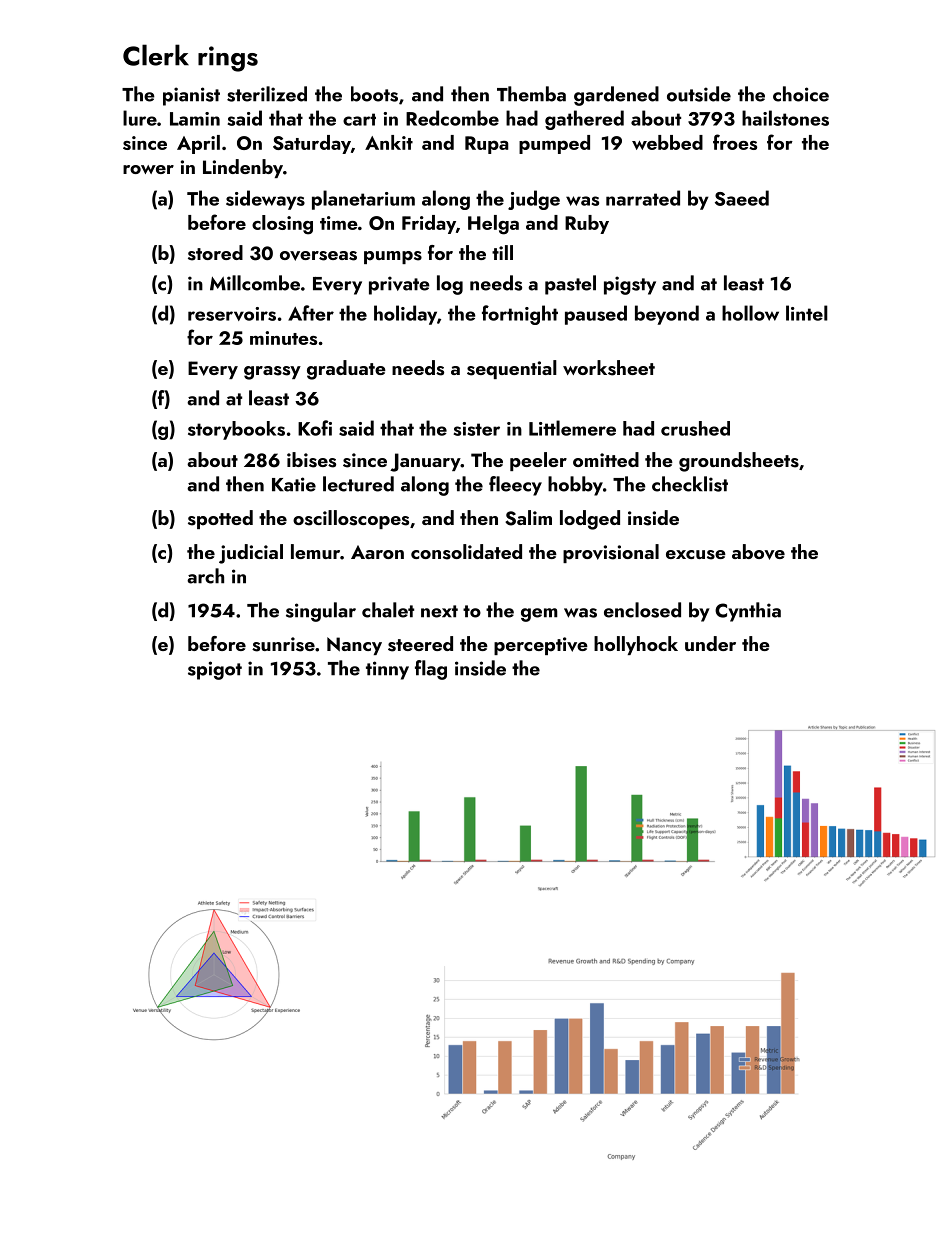 The width and height of the screenshot is (952, 1233). What do you see at coordinates (228, 59) in the screenshot?
I see `rings` at bounding box center [228, 59].
